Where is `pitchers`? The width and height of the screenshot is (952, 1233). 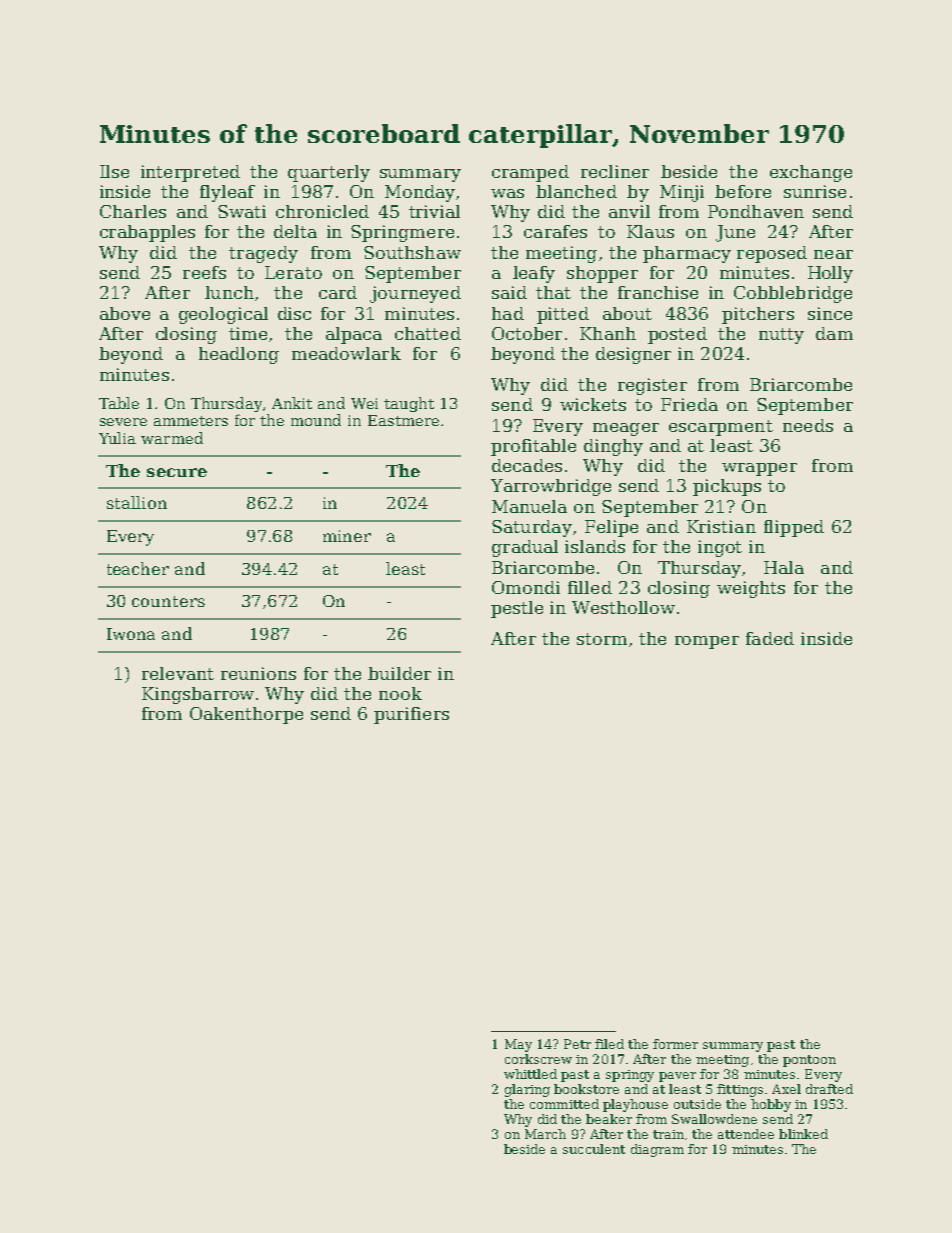
pitchers is located at coordinates (758, 315).
